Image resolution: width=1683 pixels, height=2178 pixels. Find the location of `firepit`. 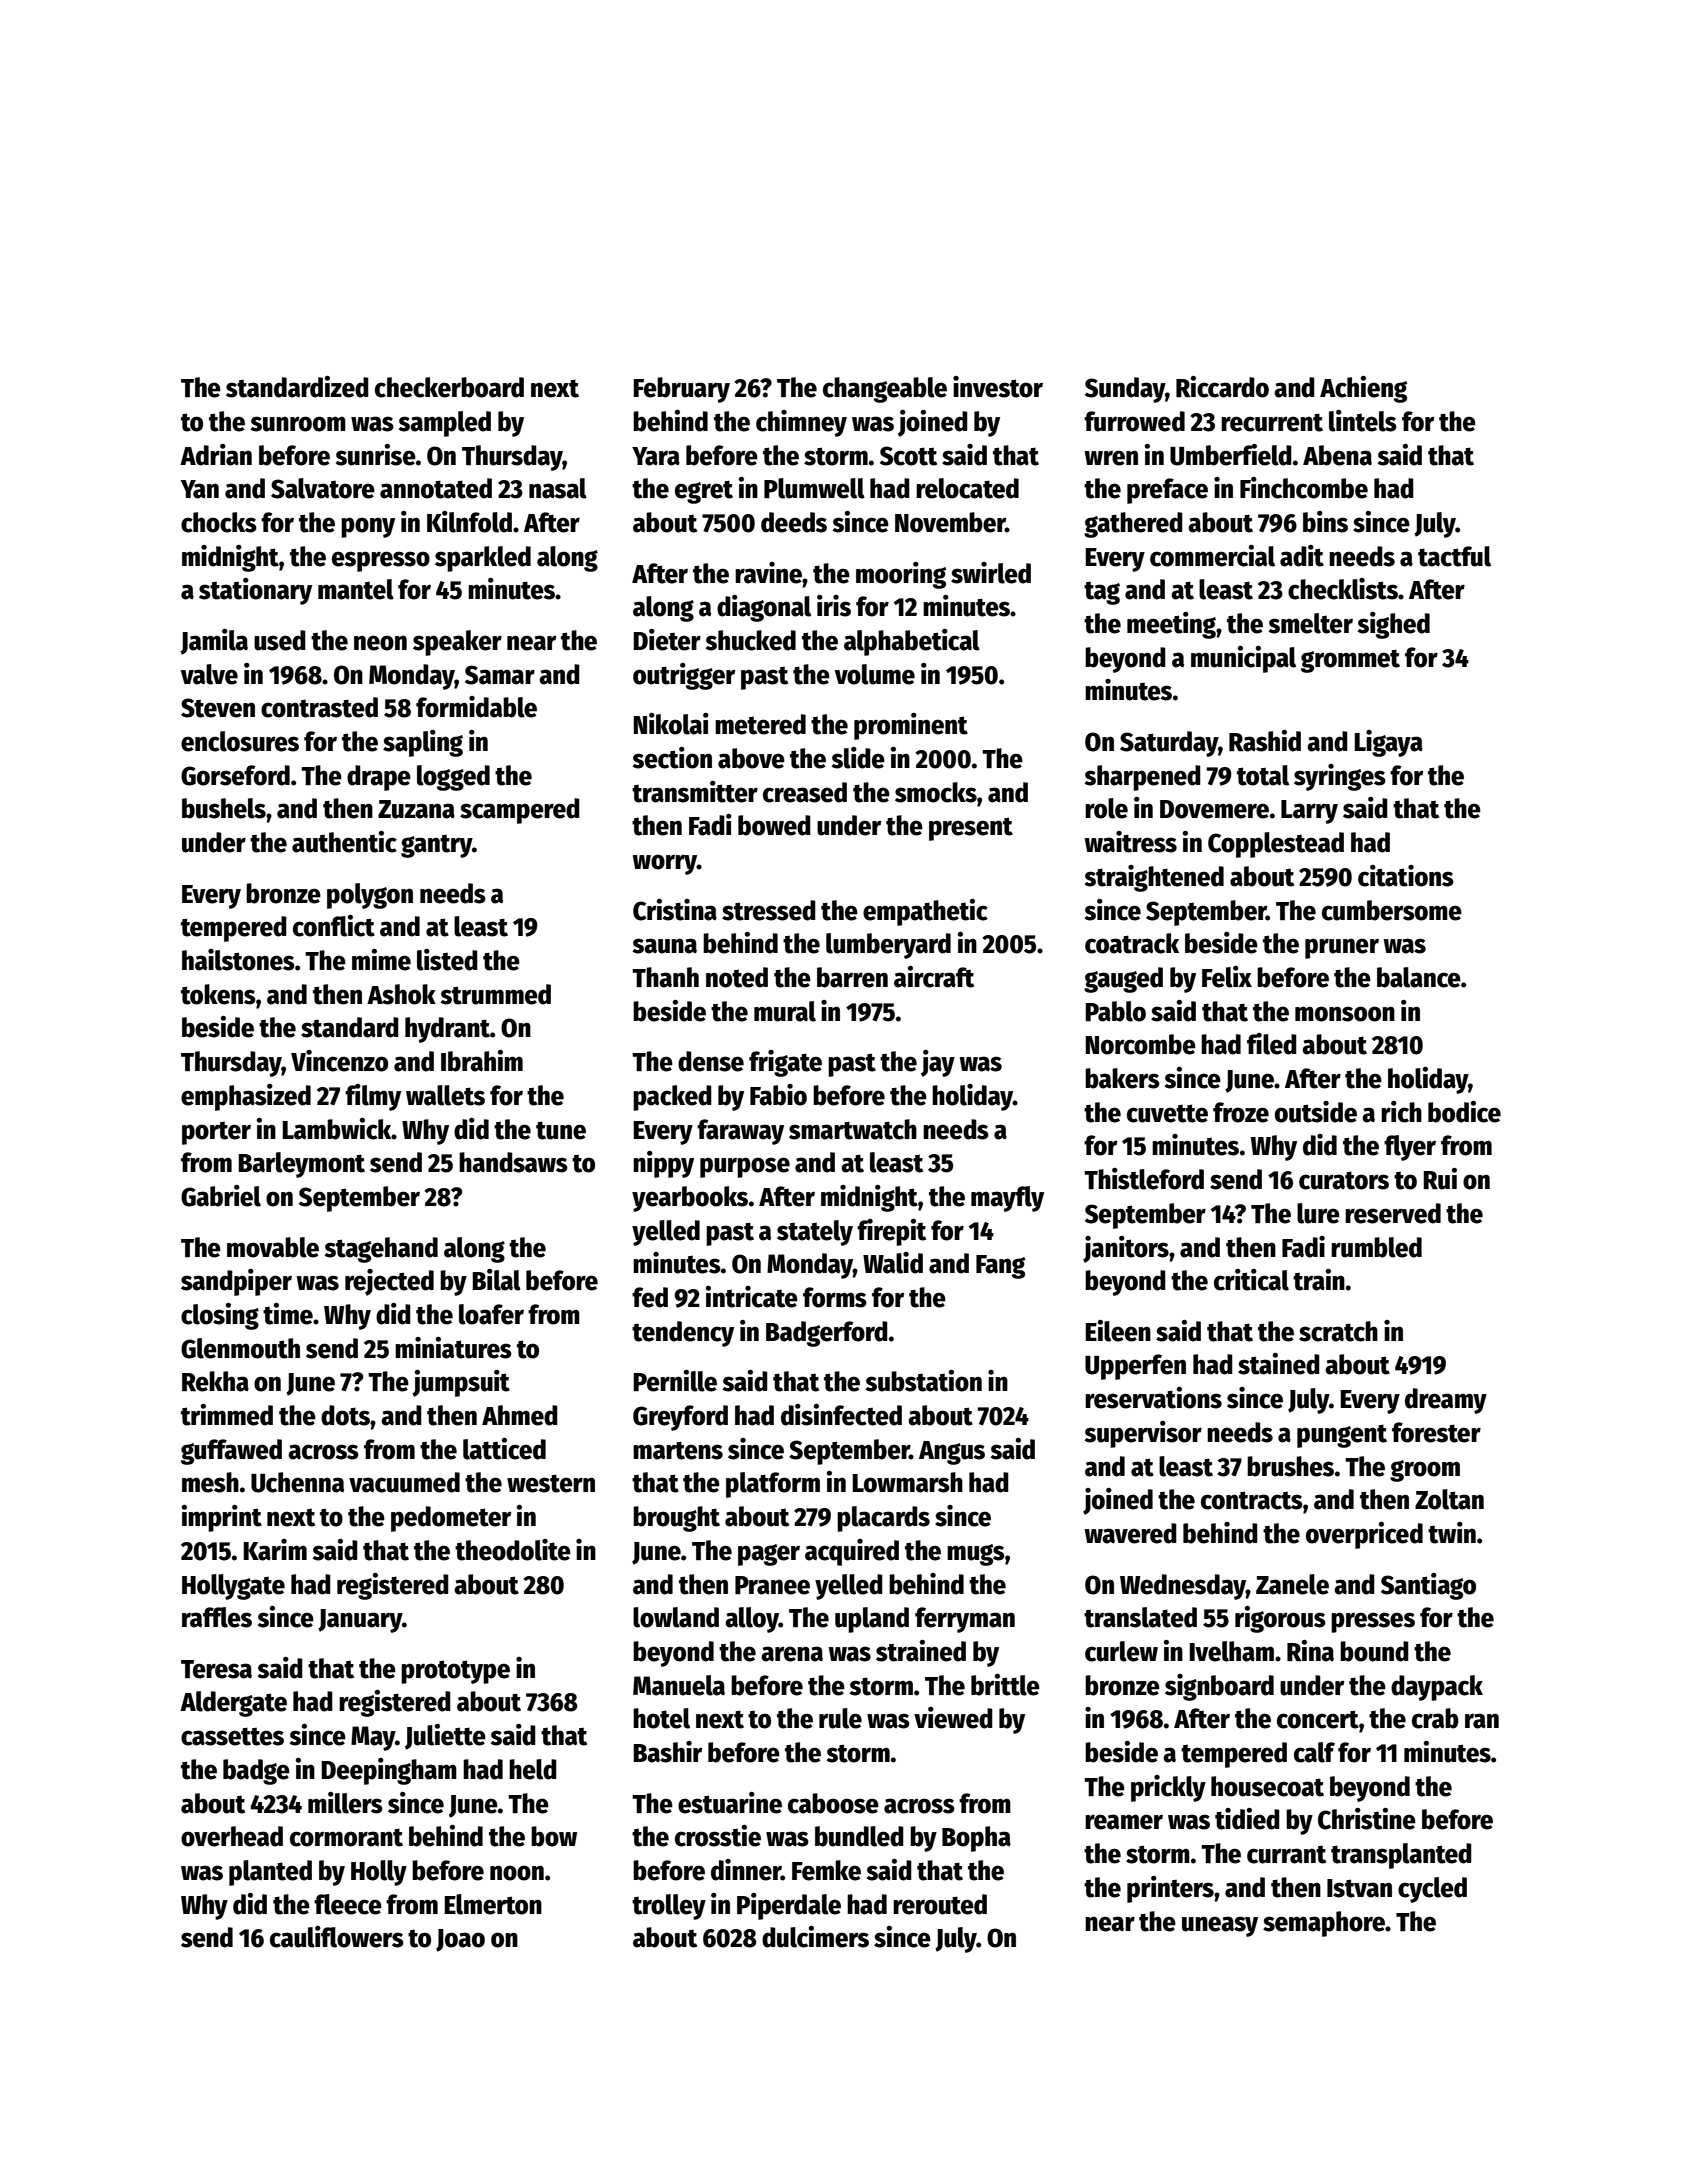

firepit is located at coordinates (891, 1232).
